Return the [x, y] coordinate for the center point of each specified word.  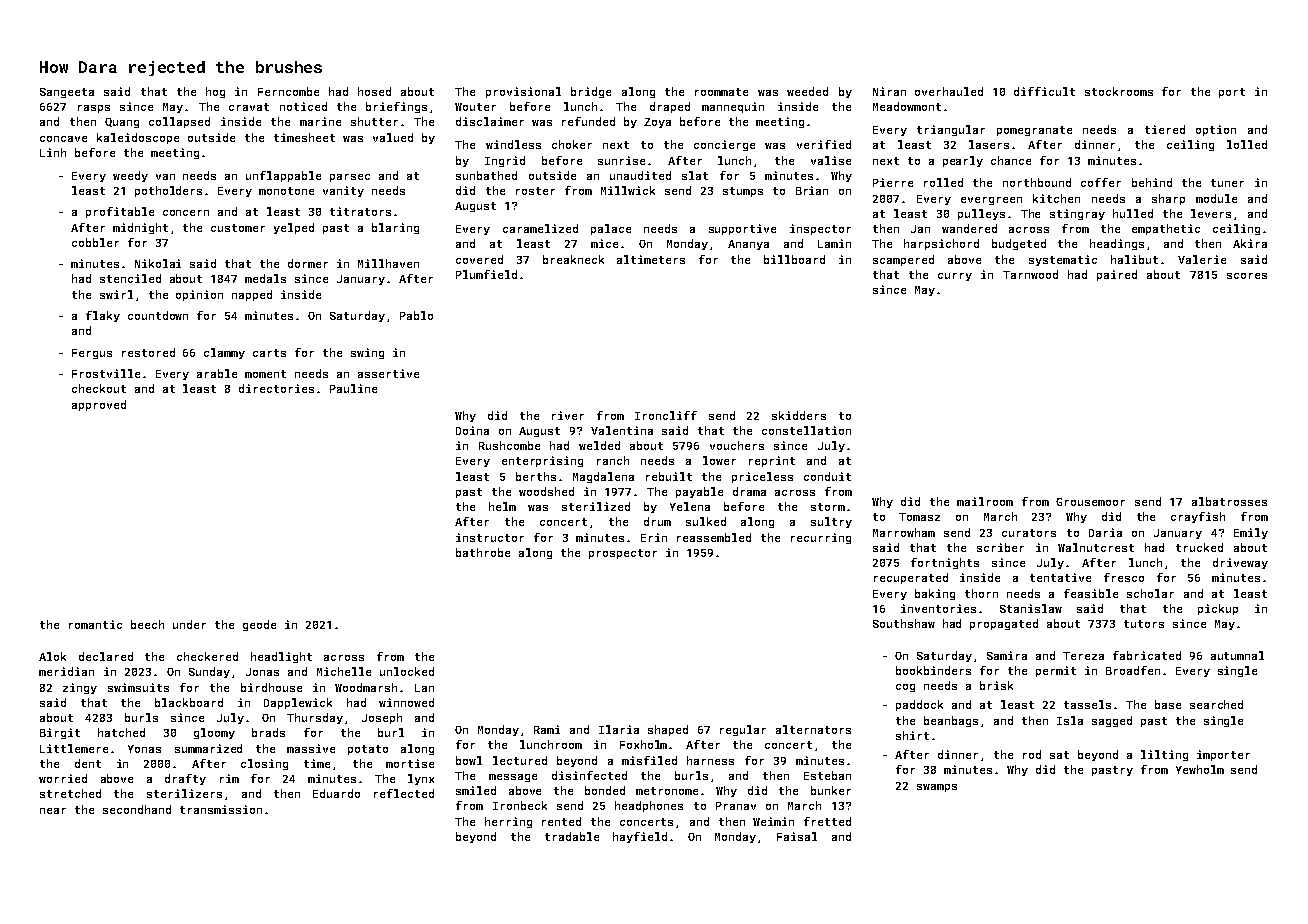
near [53, 811]
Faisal [797, 836]
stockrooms [1119, 91]
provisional [523, 92]
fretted [827, 821]
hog [215, 92]
